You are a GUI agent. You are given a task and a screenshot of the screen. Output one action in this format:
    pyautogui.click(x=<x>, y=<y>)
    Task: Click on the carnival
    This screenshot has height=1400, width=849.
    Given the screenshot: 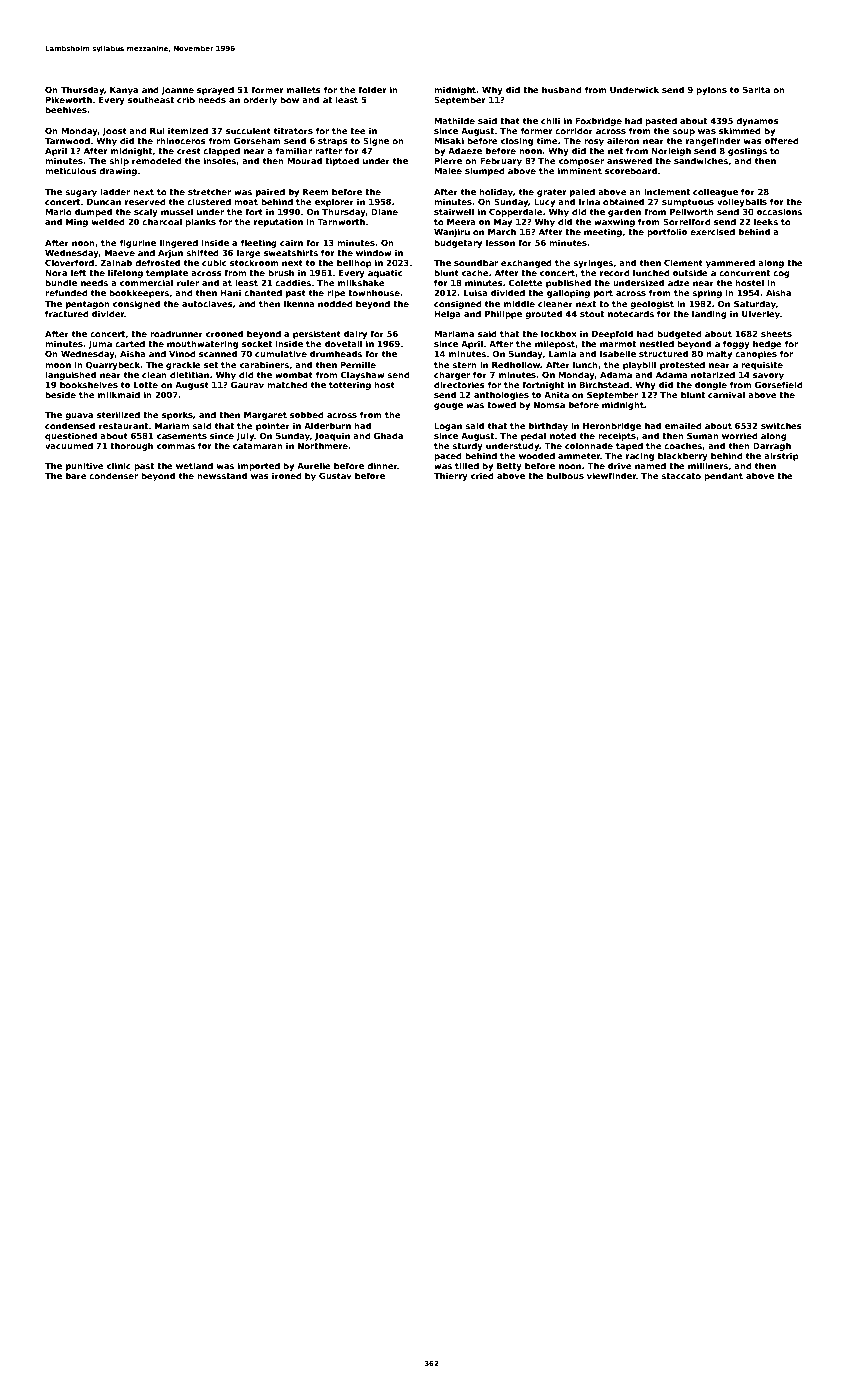 What is the action you would take?
    pyautogui.click(x=726, y=394)
